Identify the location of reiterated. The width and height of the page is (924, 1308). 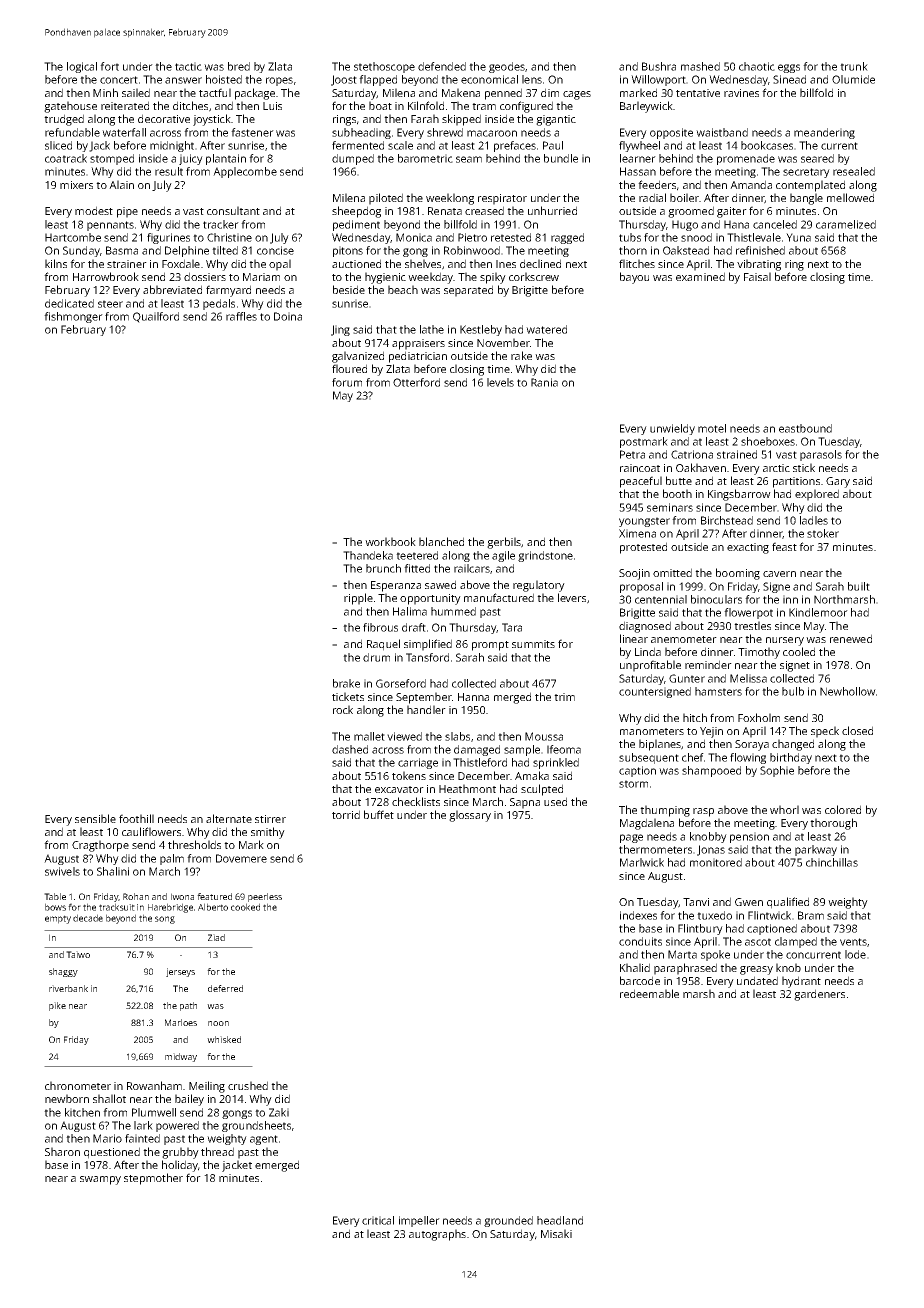
(125, 105).
